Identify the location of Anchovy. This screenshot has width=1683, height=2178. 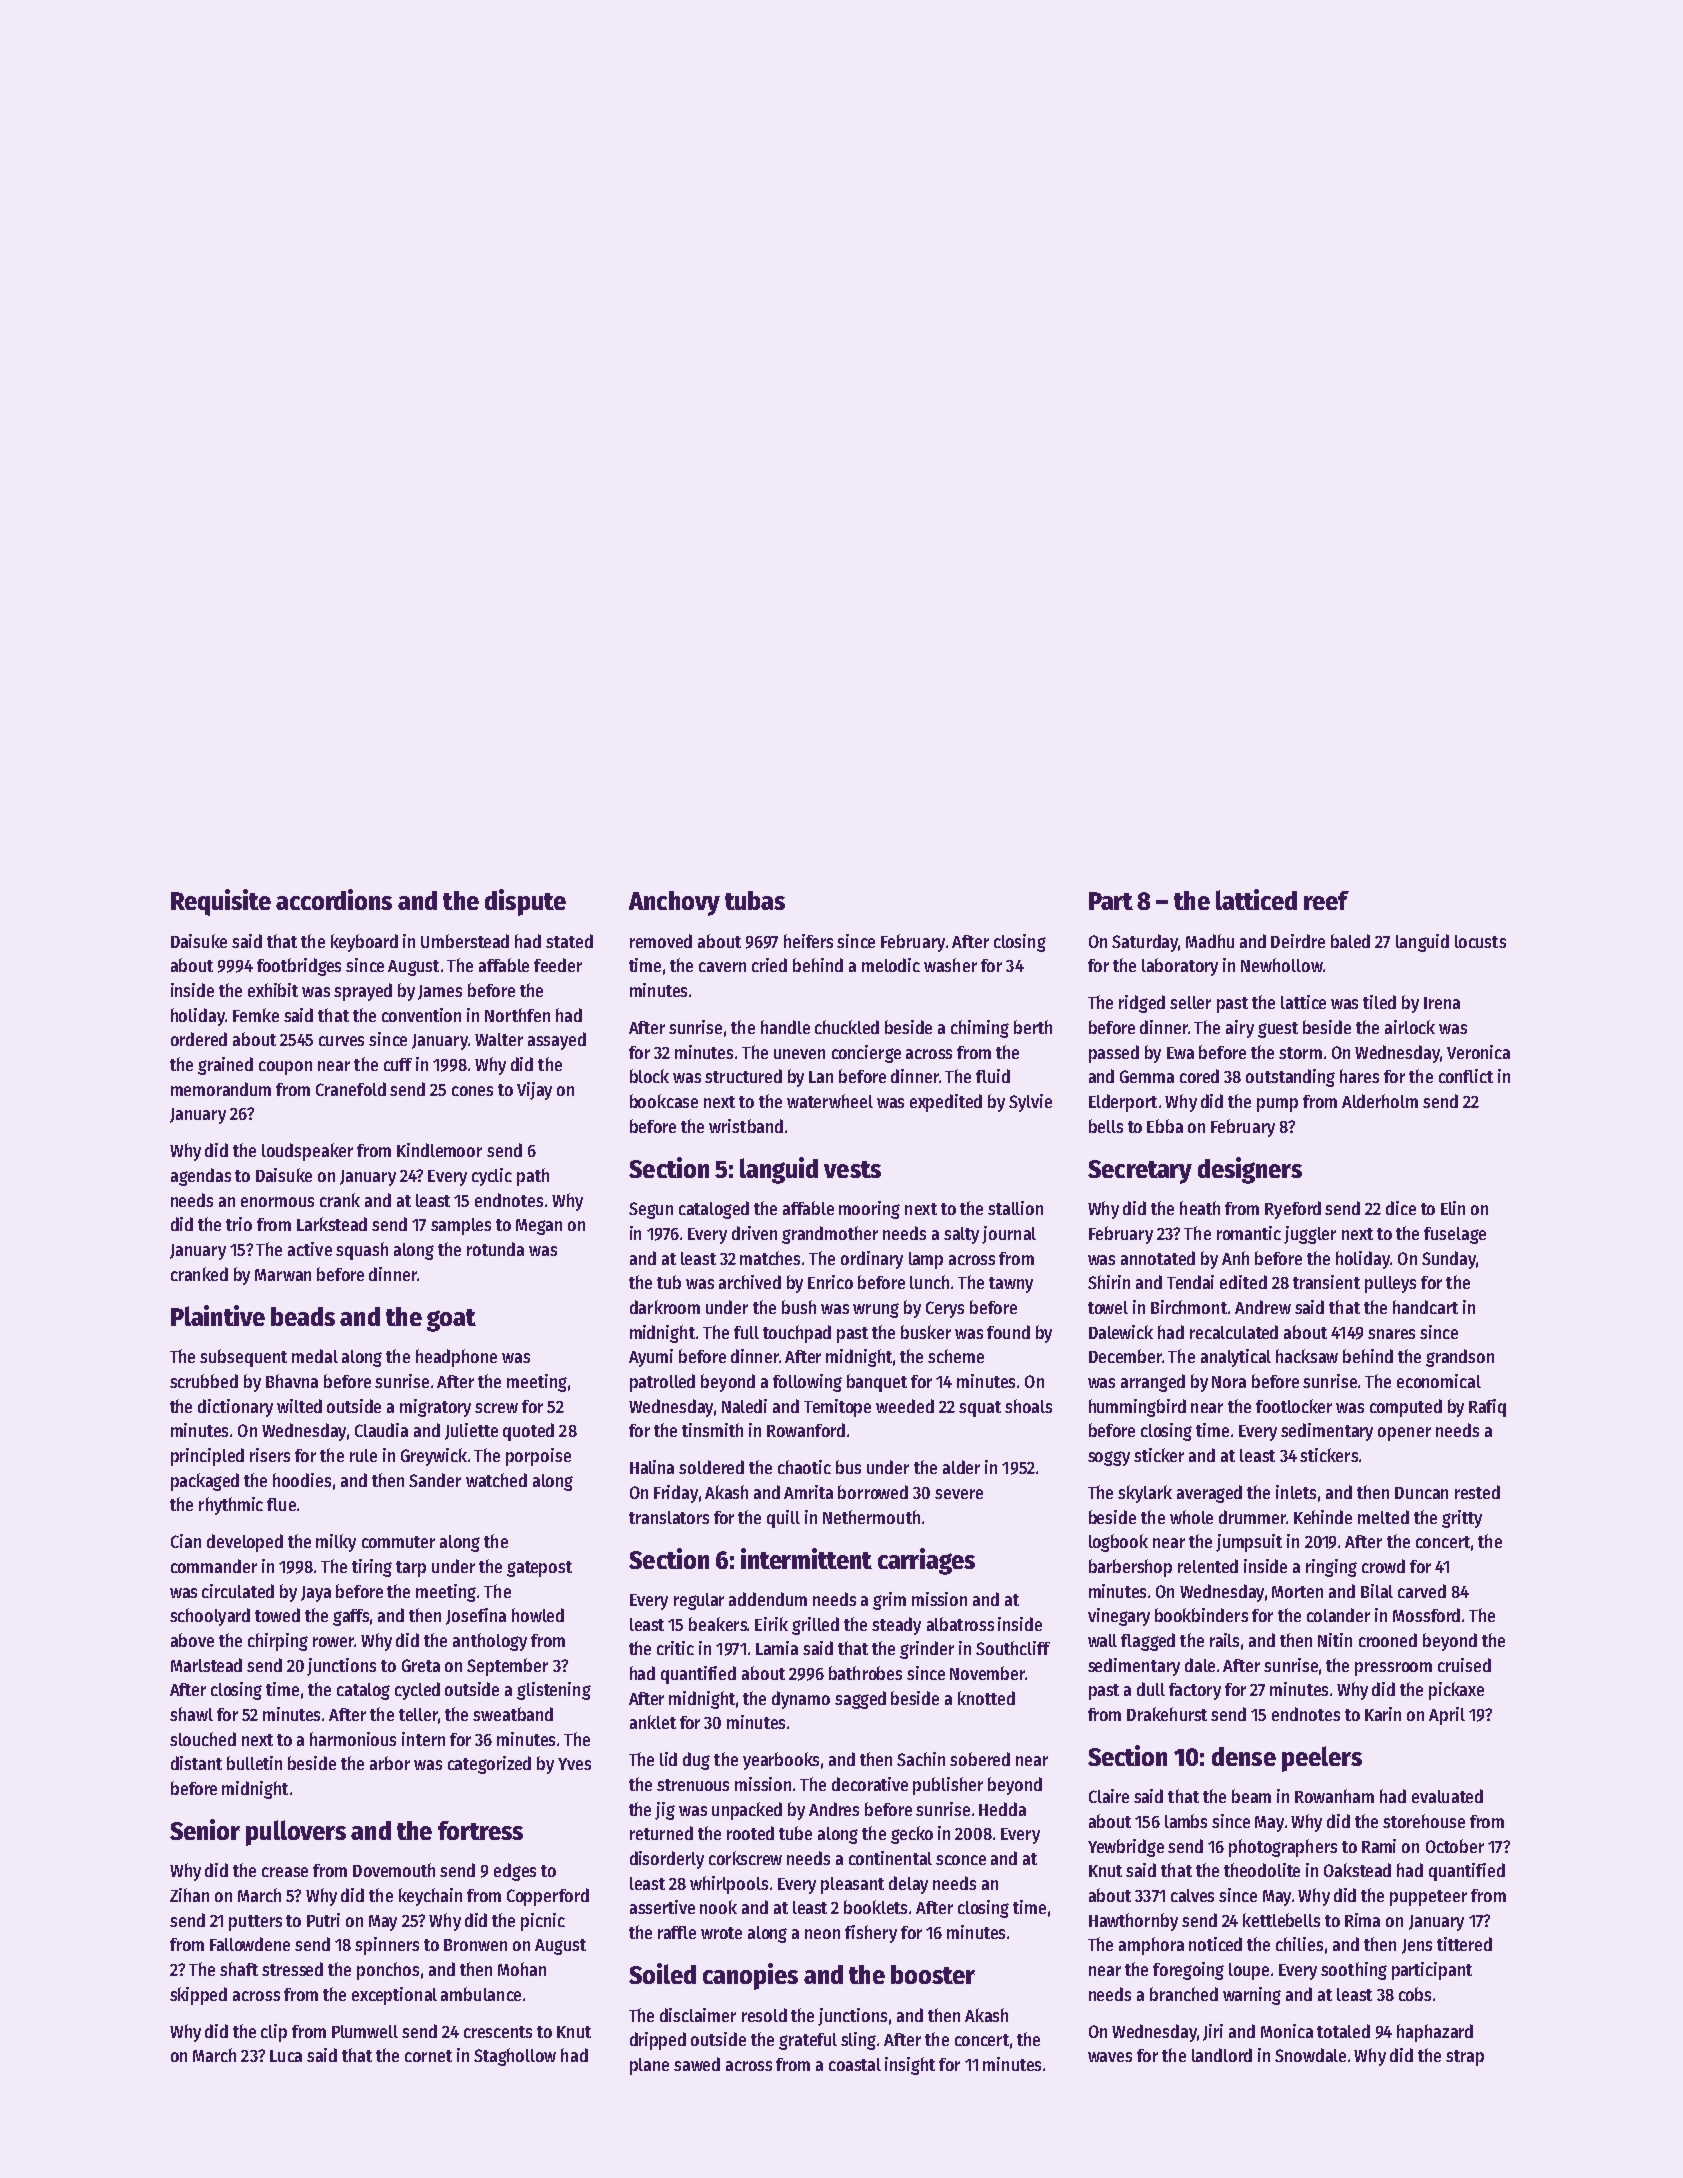
(674, 903).
